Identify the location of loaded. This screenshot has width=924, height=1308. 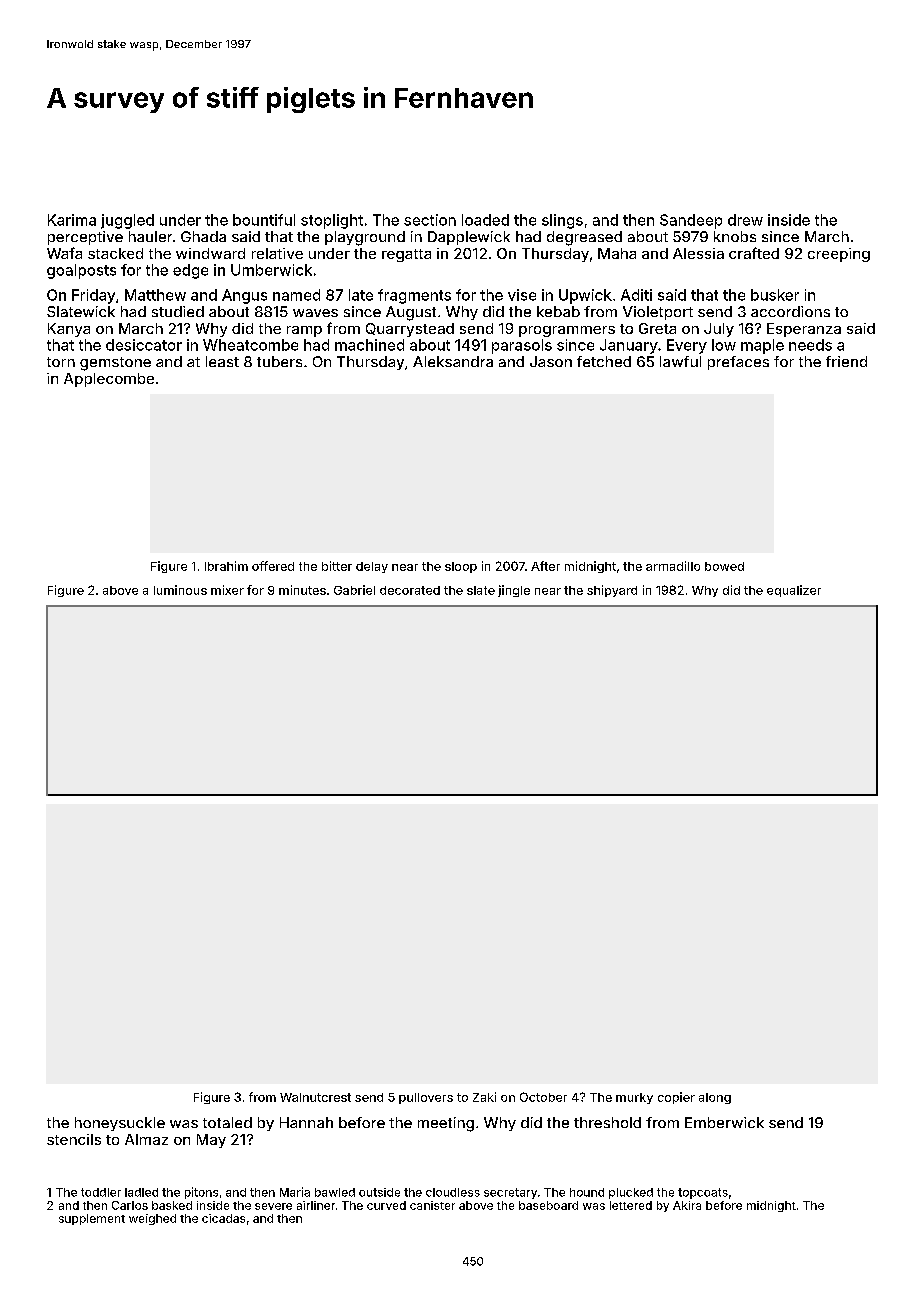
(485, 220).
